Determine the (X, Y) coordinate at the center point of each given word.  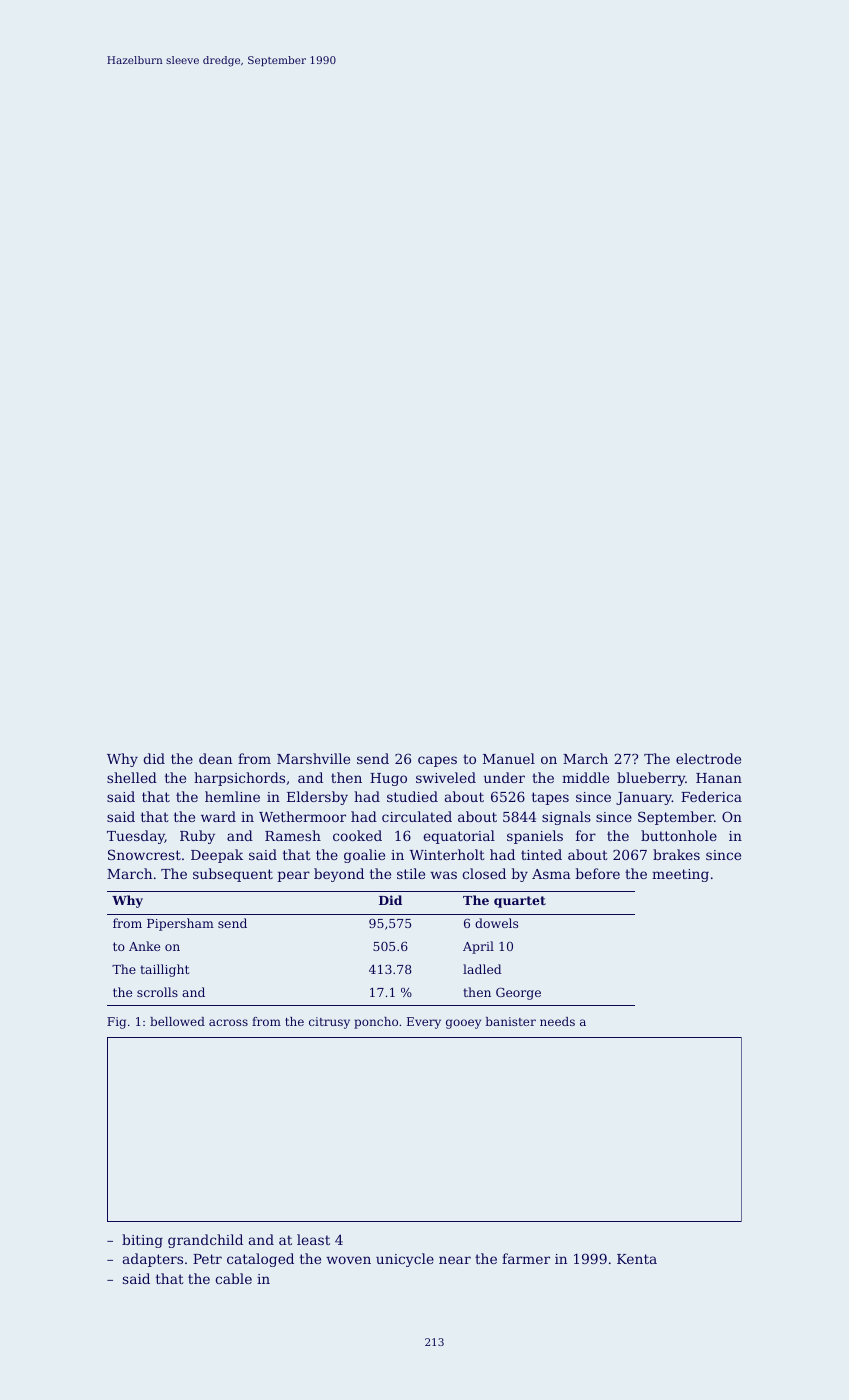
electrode (708, 758)
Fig (116, 1023)
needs (557, 1021)
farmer (526, 1258)
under (504, 777)
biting (142, 1241)
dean (215, 758)
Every (424, 1023)
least (313, 1239)
